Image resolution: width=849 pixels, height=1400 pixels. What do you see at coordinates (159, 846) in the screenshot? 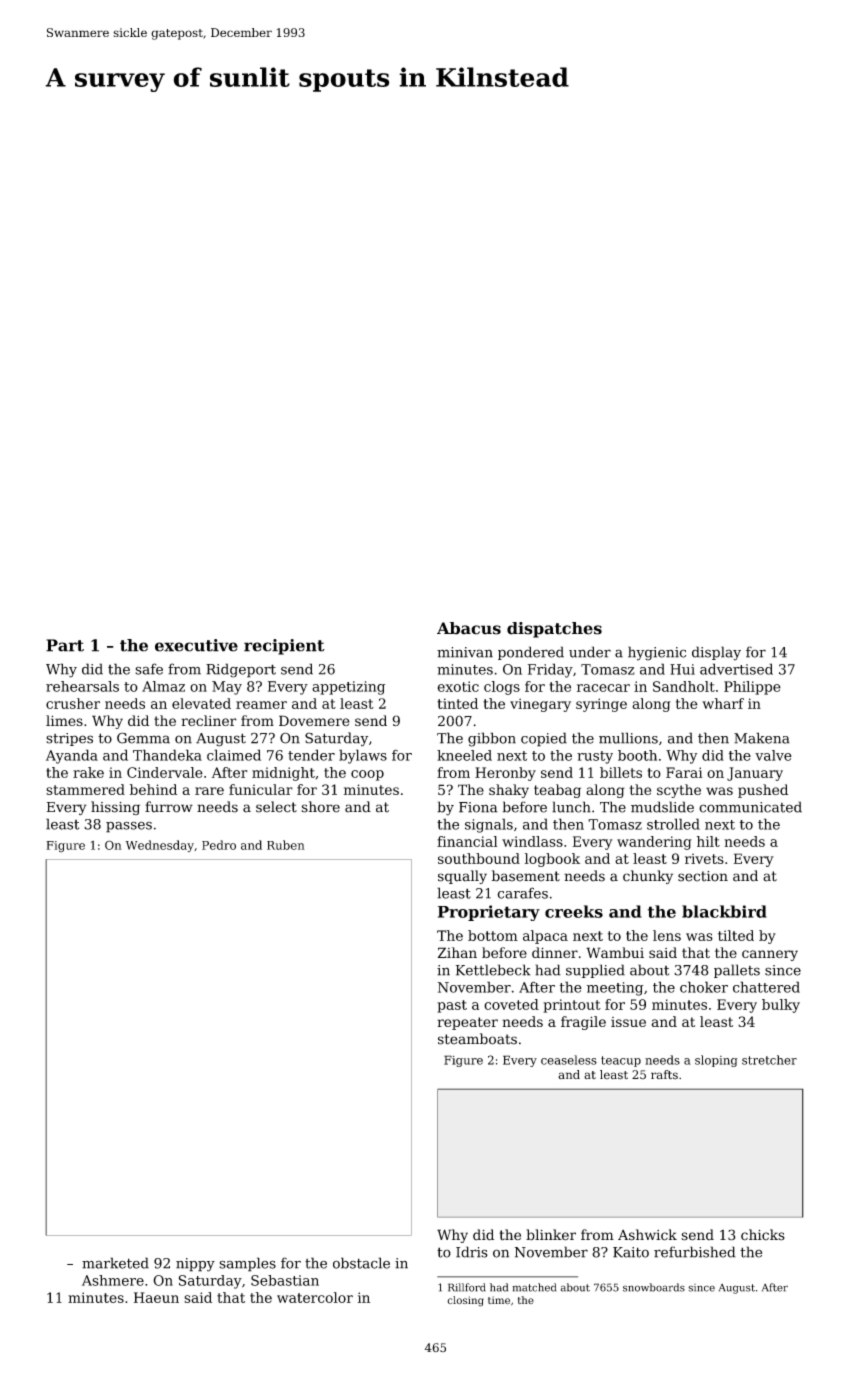
I see `Wednesday` at bounding box center [159, 846].
